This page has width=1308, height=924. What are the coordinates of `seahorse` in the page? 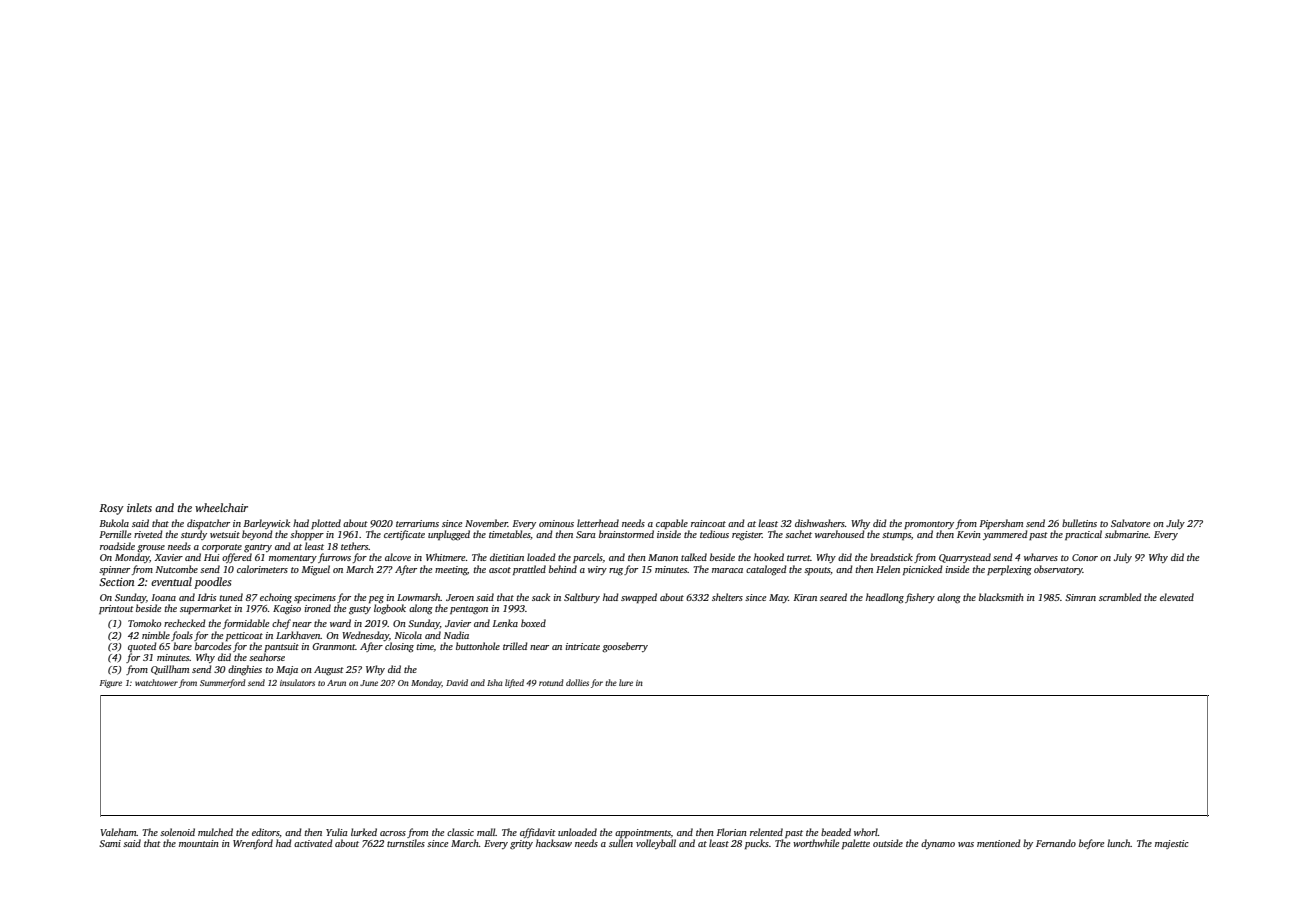 It's located at (267, 657).
